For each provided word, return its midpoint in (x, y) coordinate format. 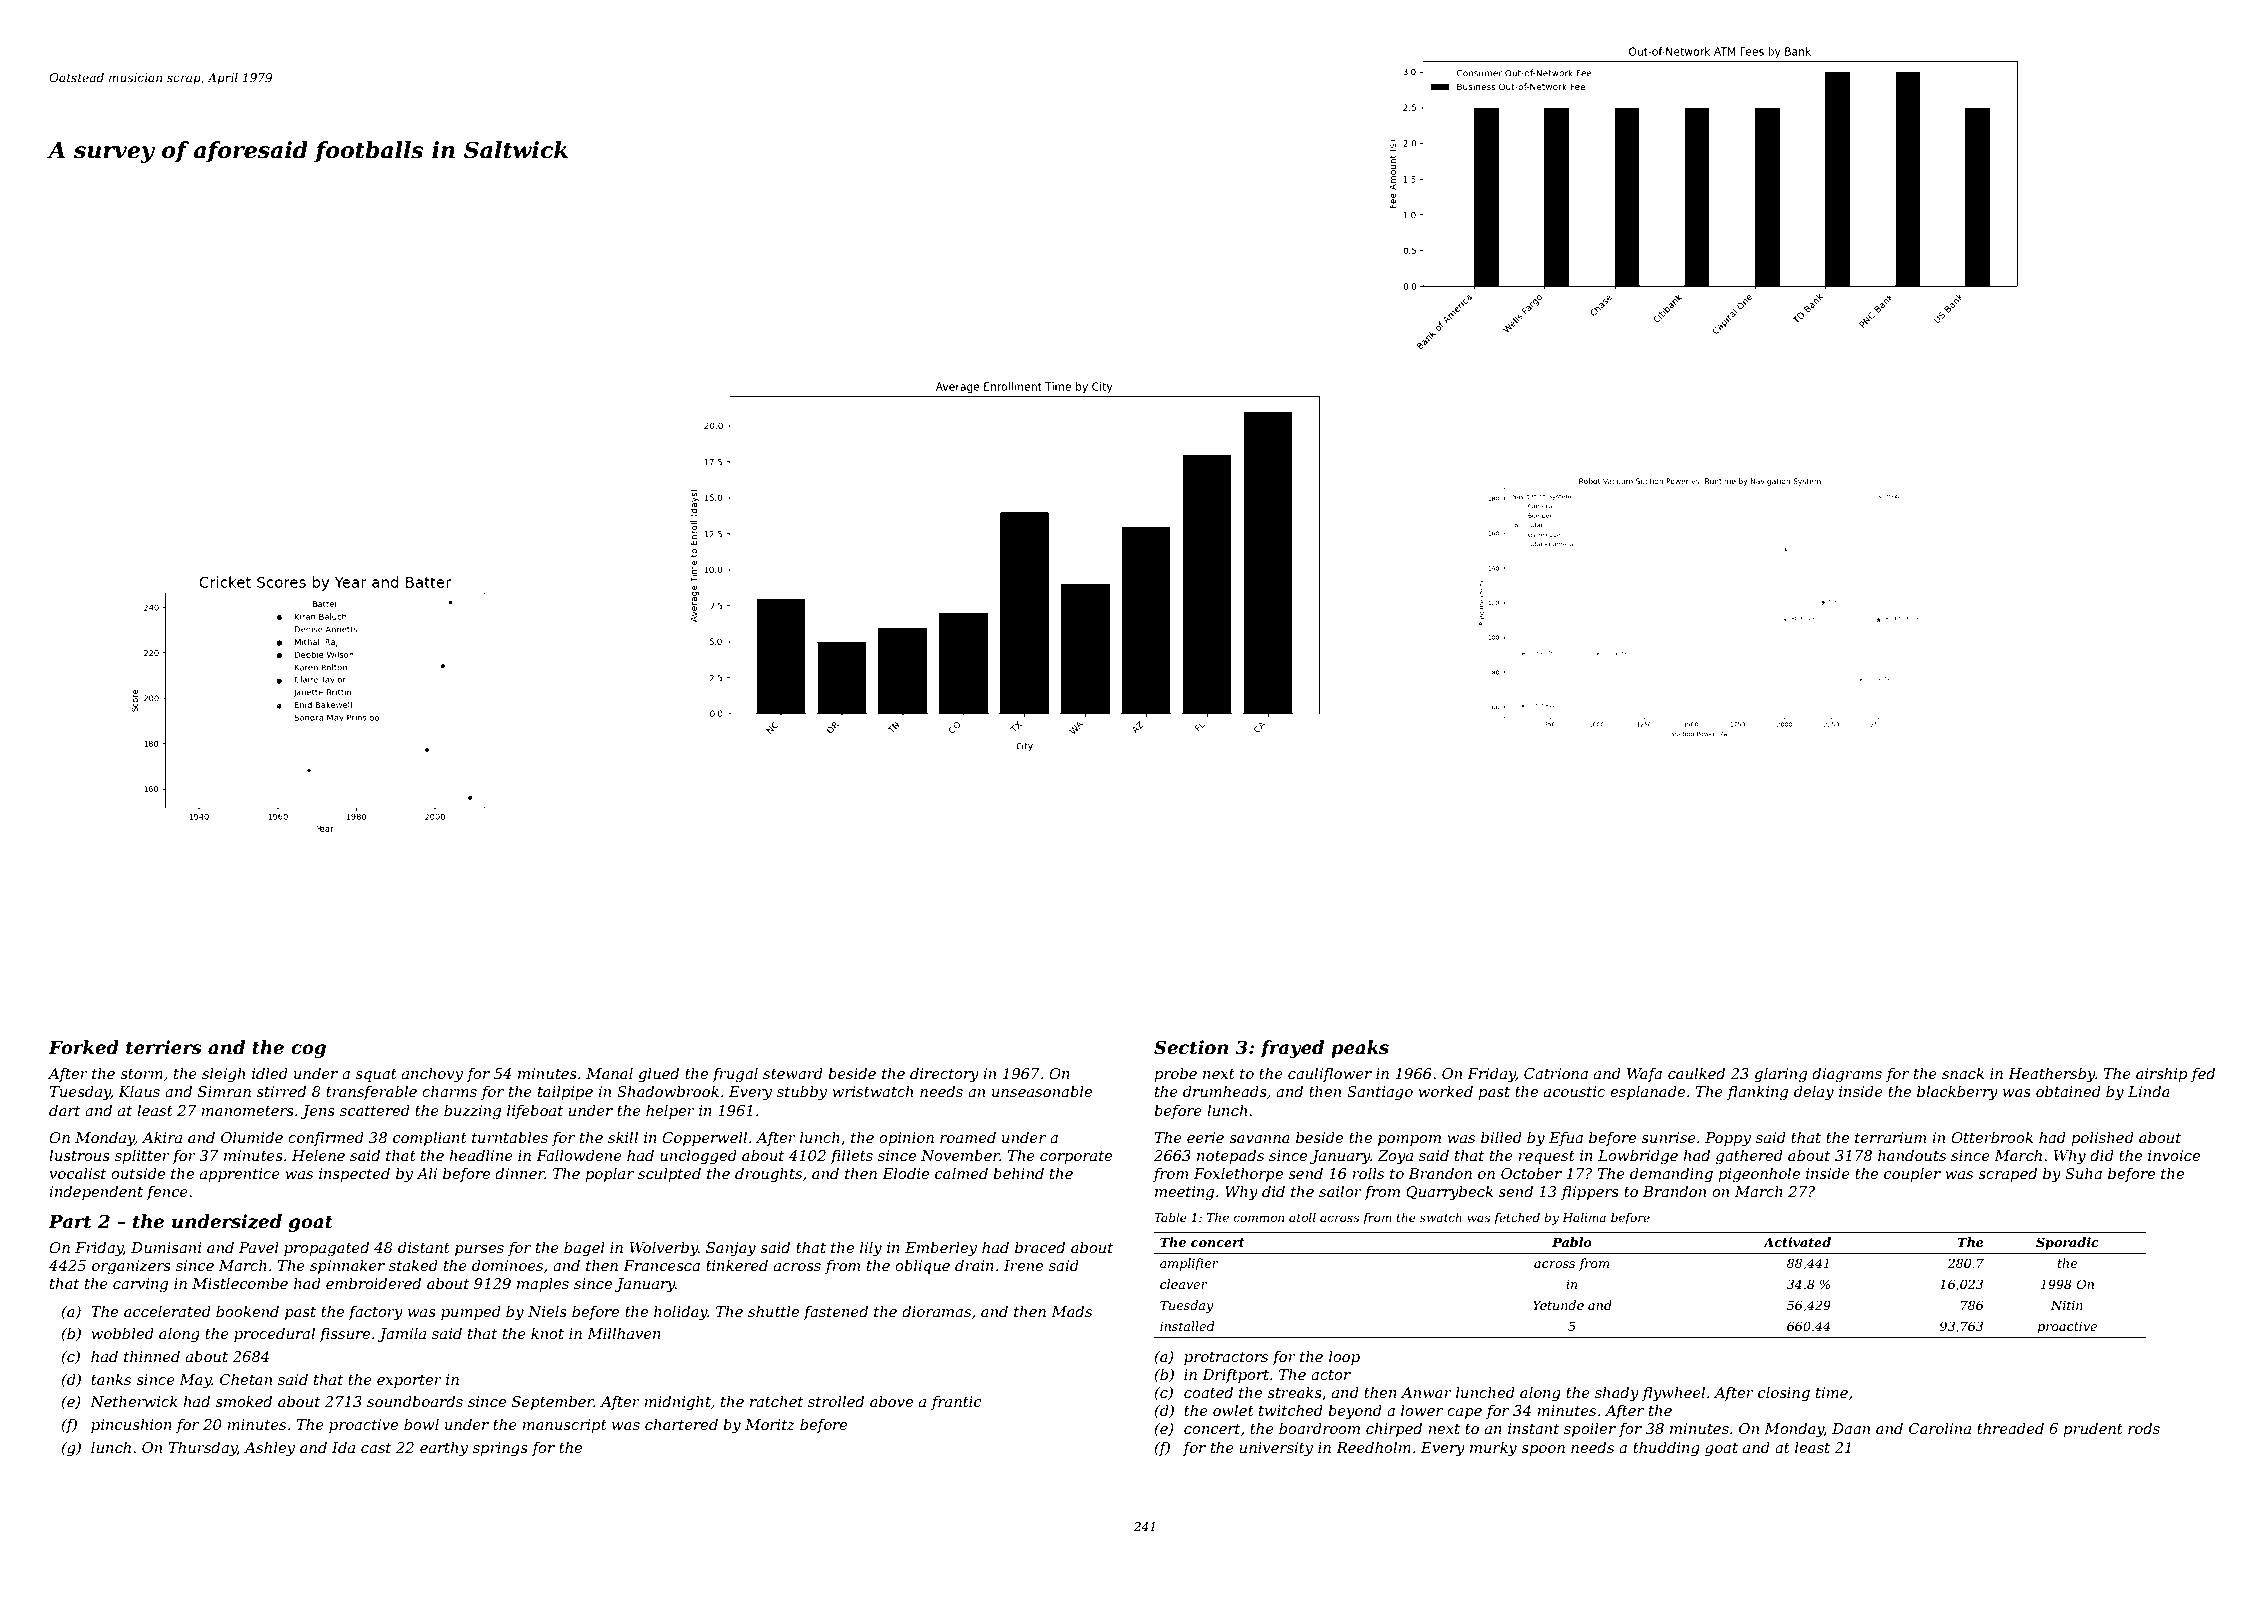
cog (308, 1051)
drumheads (1225, 1091)
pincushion (131, 1426)
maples (543, 1285)
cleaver (1183, 1284)
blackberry (1957, 1093)
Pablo (1572, 1242)
